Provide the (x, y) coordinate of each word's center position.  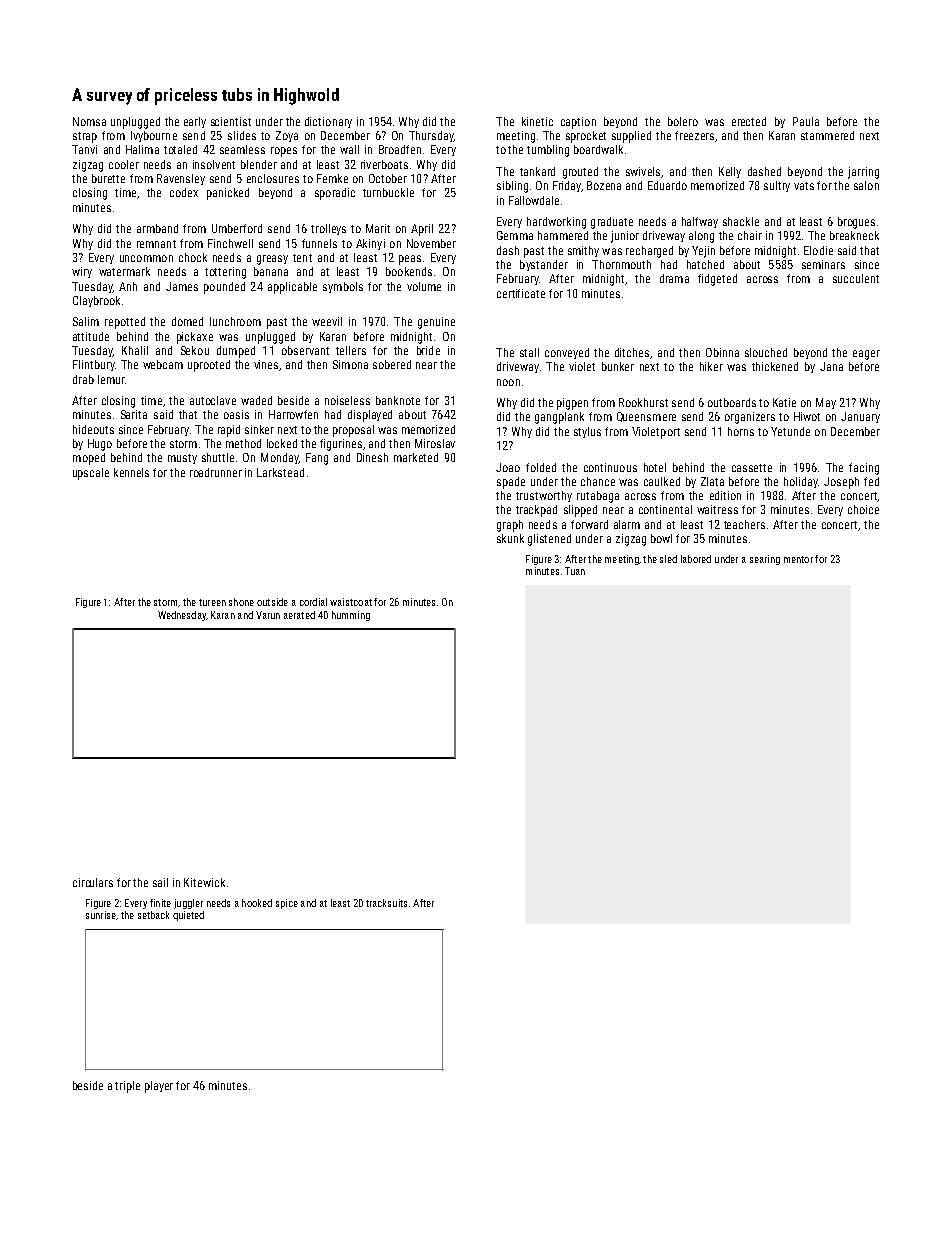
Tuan (575, 571)
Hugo (100, 445)
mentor (798, 559)
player (159, 1087)
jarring (863, 173)
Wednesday (182, 616)
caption (578, 123)
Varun (268, 615)
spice (287, 904)
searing (765, 560)
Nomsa (89, 121)
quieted (188, 916)
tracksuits (386, 903)
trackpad (536, 511)
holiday (801, 482)
